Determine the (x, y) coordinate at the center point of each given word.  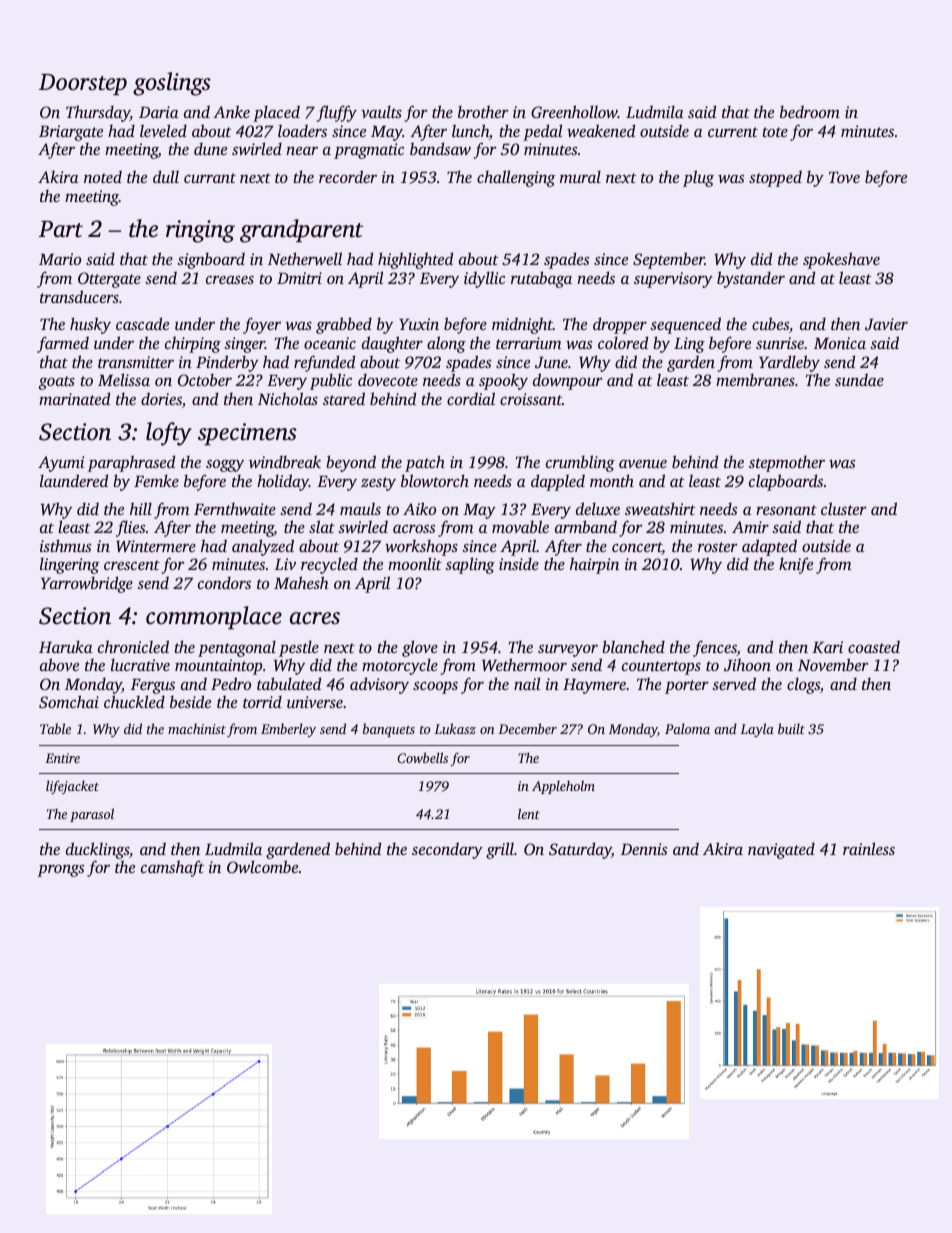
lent (529, 813)
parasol (92, 815)
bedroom (810, 111)
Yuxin (419, 324)
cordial (471, 398)
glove (420, 648)
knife (796, 565)
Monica (840, 343)
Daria (159, 112)
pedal (543, 132)
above (59, 664)
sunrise (780, 343)
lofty (169, 434)
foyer (262, 325)
